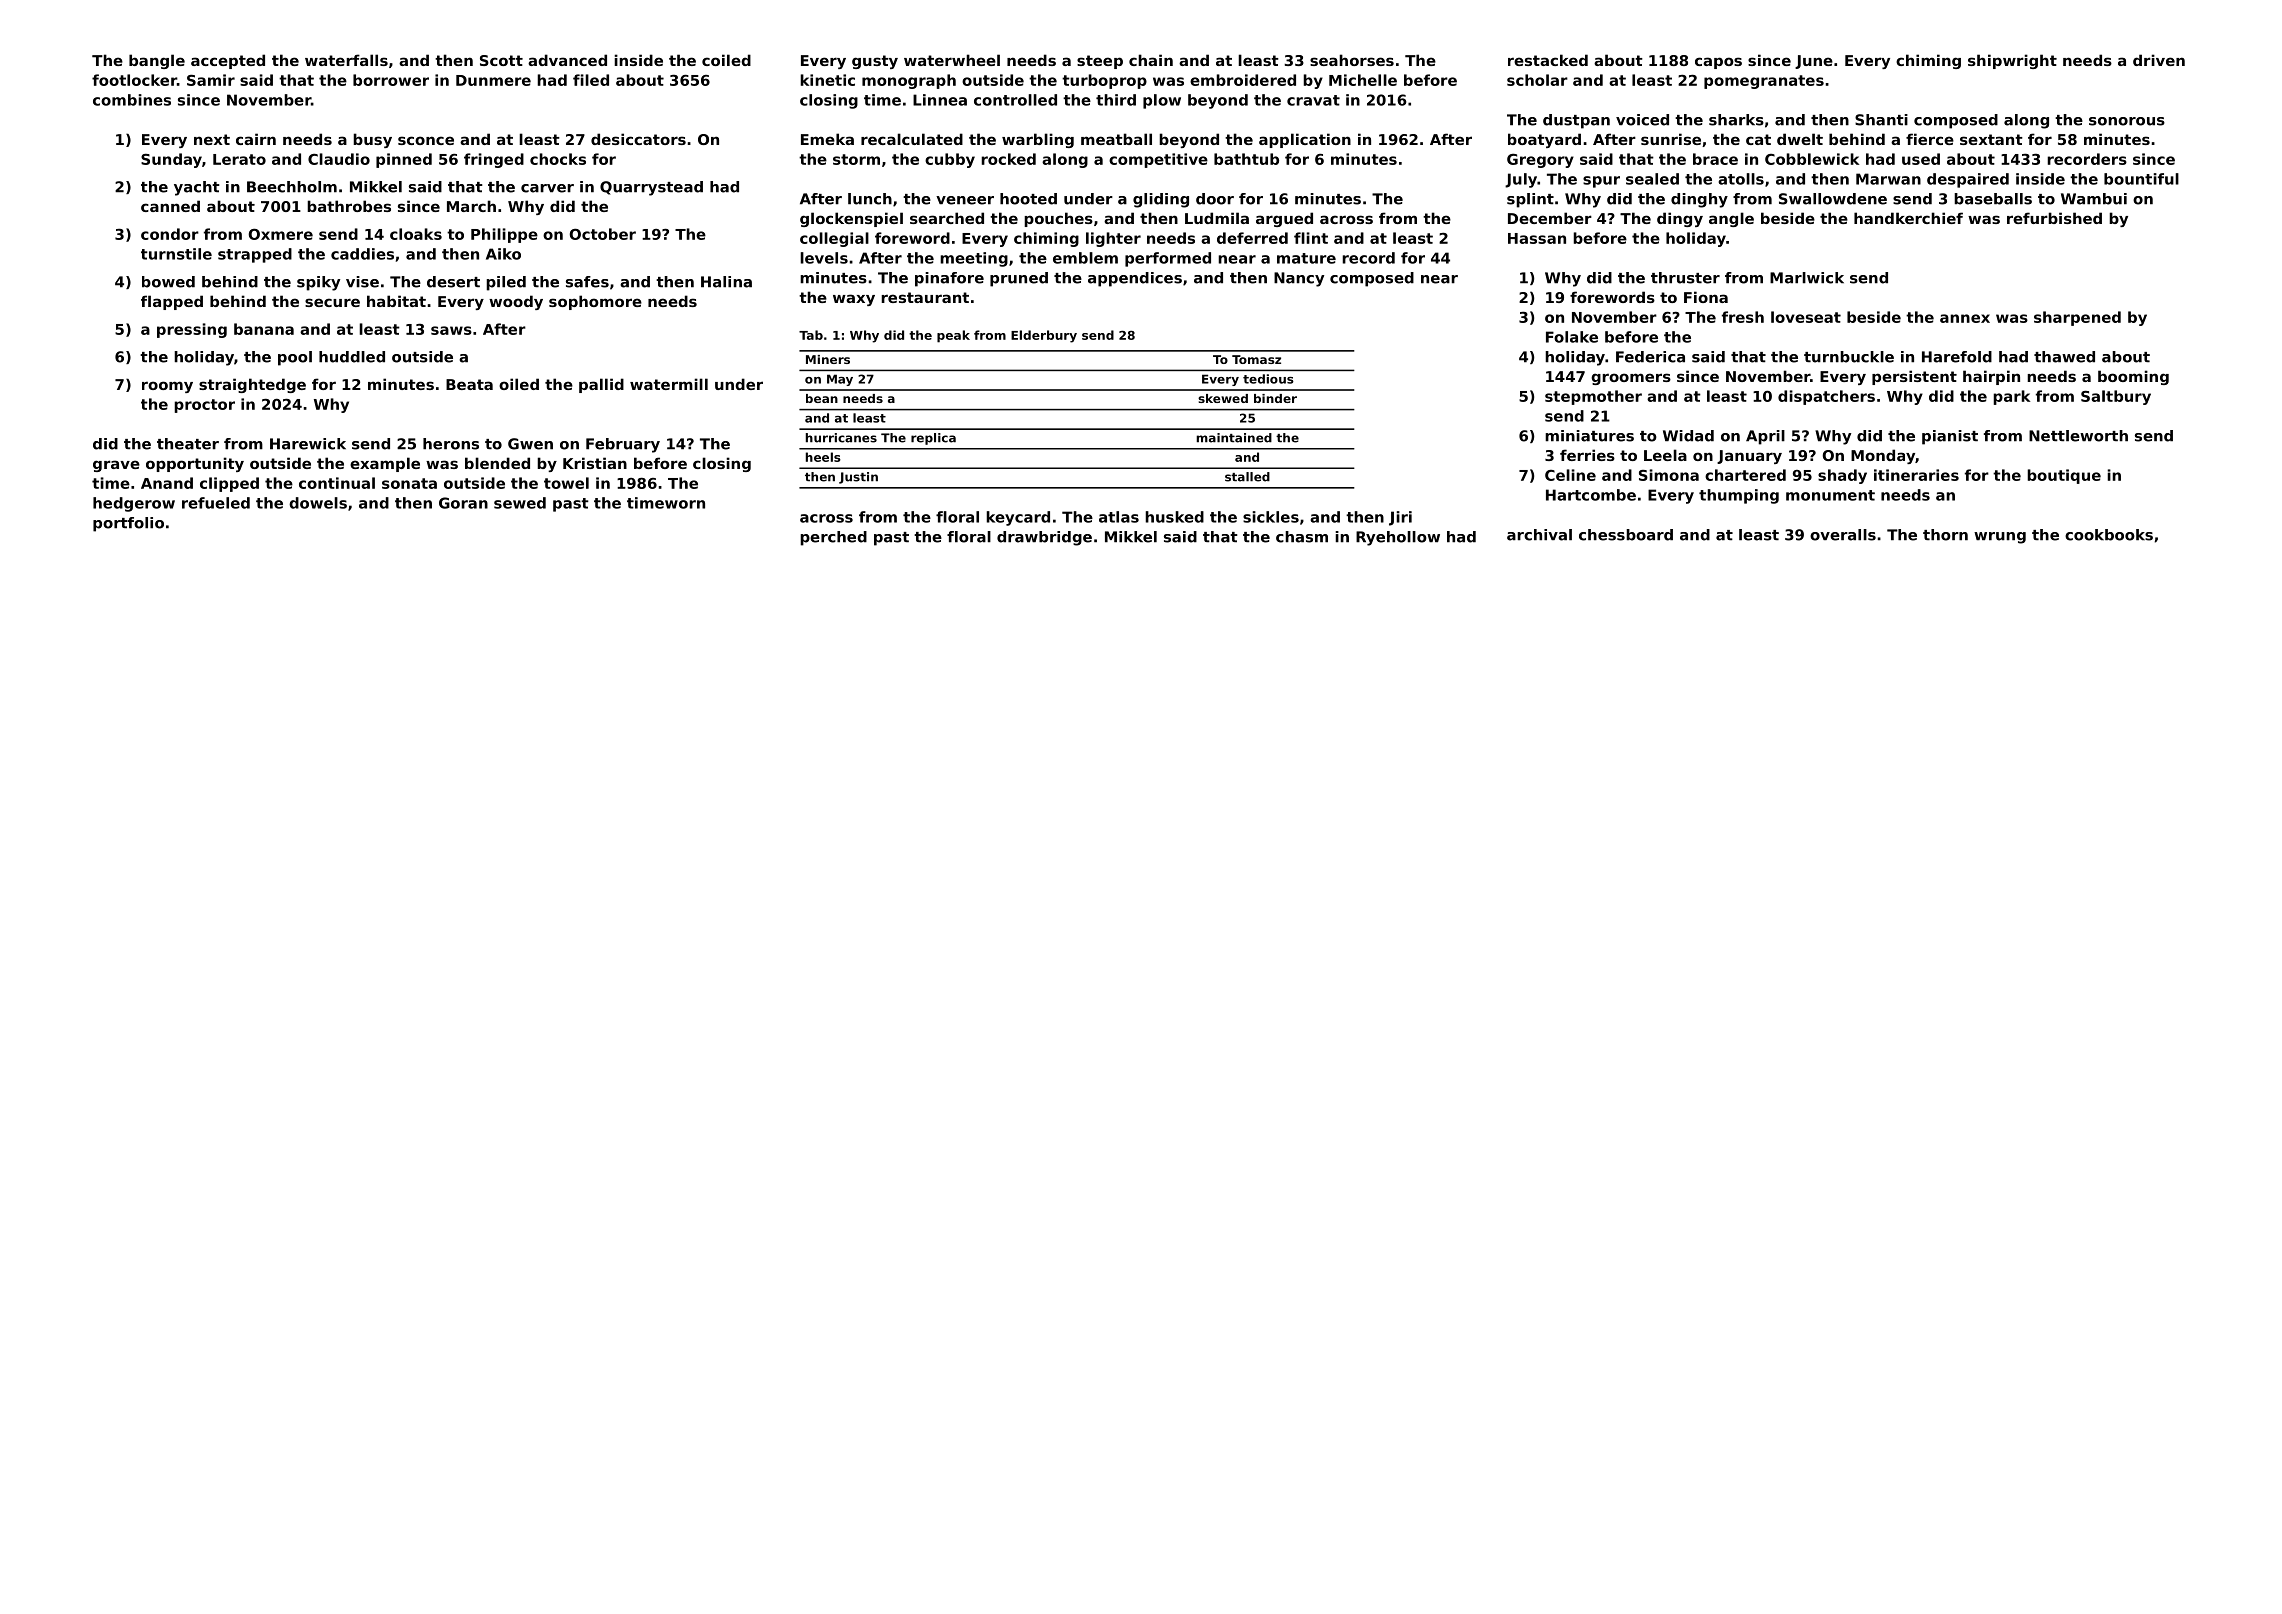 This image has height=1614, width=2282. Describe the element at coordinates (1151, 60) in the image. I see `chain` at that location.
